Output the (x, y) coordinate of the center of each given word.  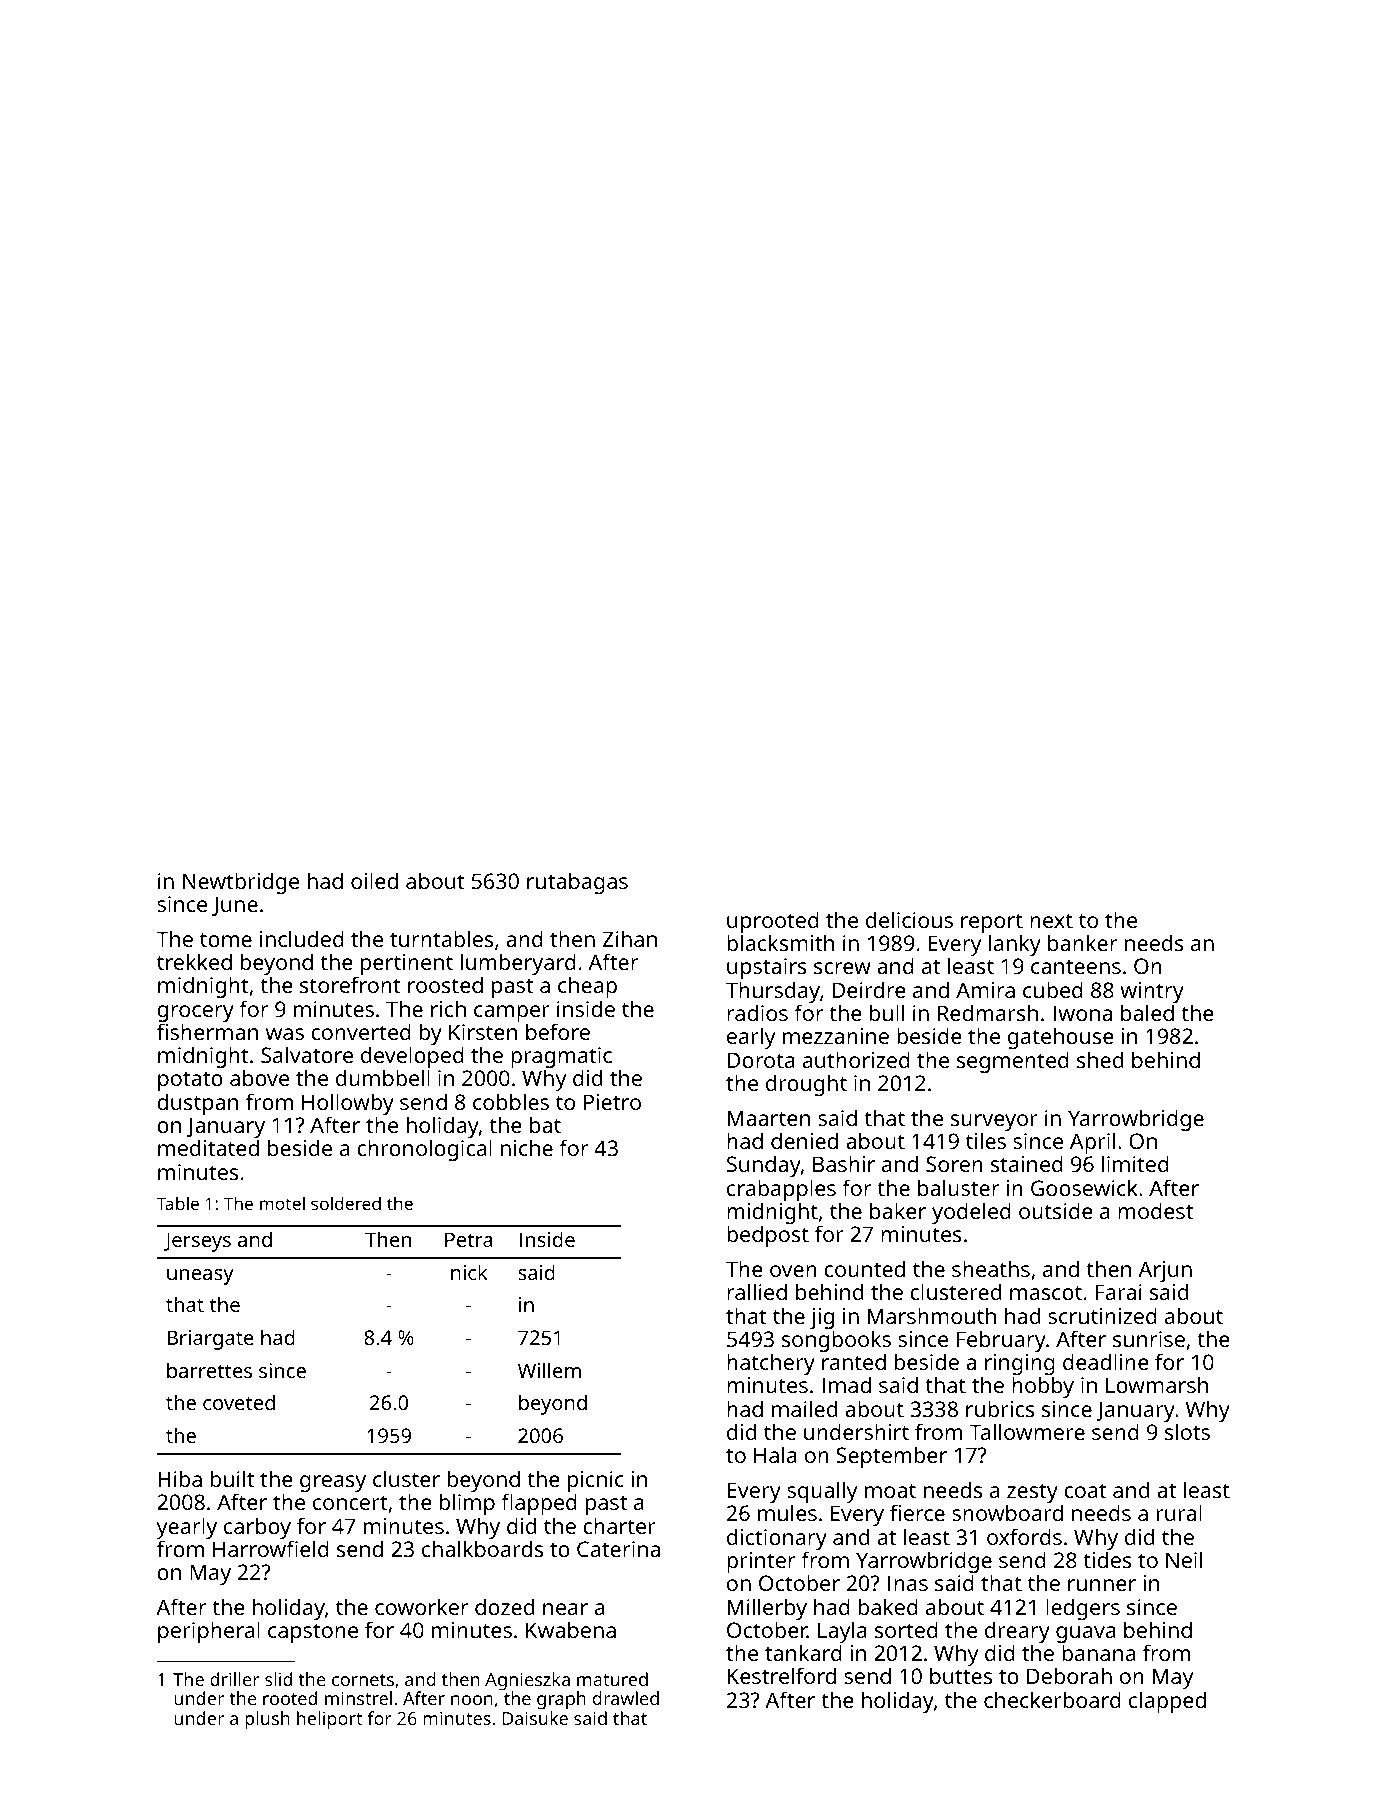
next (1051, 921)
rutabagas (577, 883)
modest (1155, 1210)
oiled (374, 880)
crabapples (781, 1190)
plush (267, 1720)
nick (469, 1272)
